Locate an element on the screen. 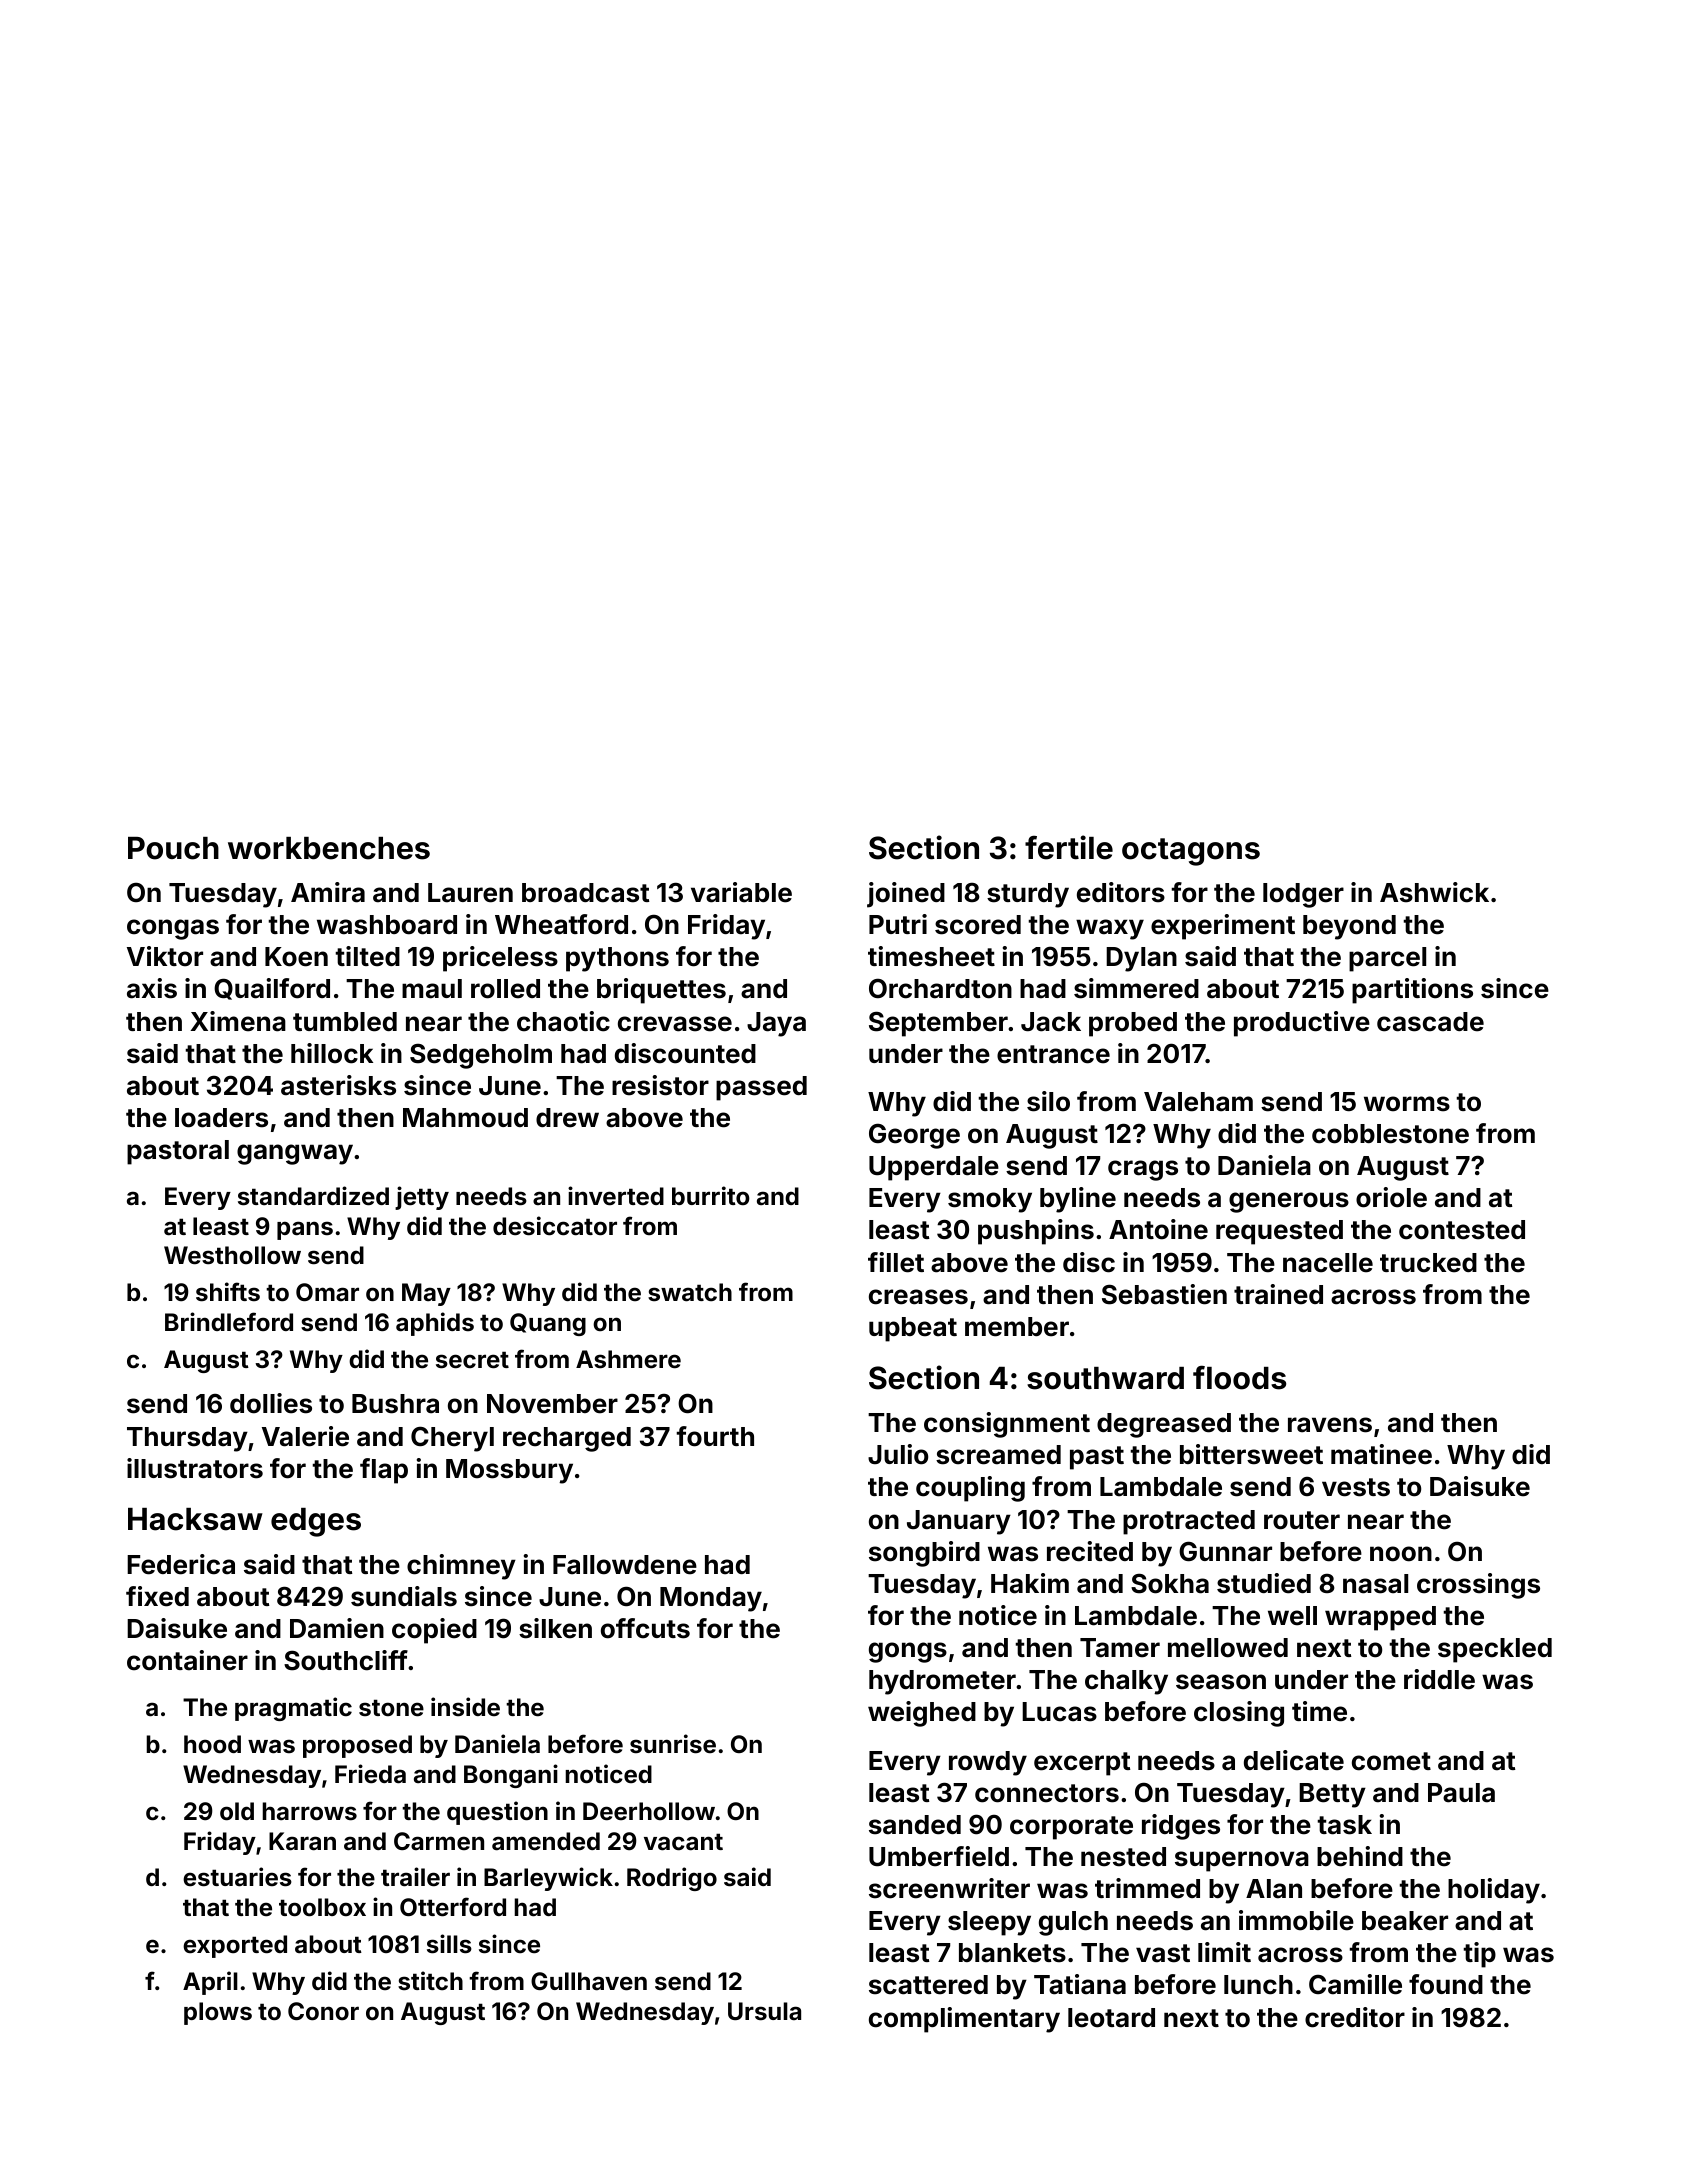 Image resolution: width=1683 pixels, height=2178 pixels. probed is located at coordinates (1133, 1024).
